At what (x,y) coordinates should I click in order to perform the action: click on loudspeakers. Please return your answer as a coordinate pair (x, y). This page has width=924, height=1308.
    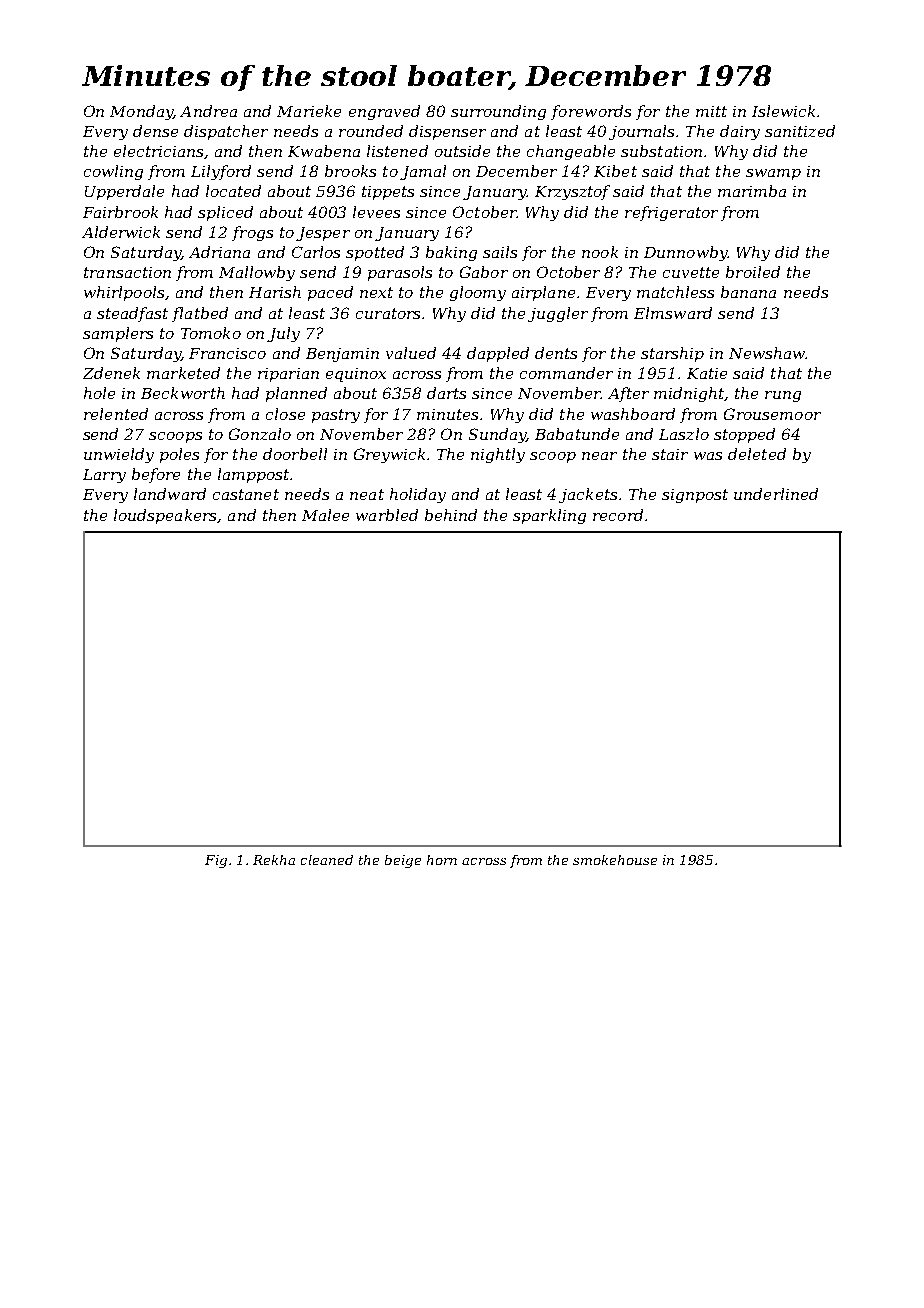
    Looking at the image, I should click on (166, 516).
